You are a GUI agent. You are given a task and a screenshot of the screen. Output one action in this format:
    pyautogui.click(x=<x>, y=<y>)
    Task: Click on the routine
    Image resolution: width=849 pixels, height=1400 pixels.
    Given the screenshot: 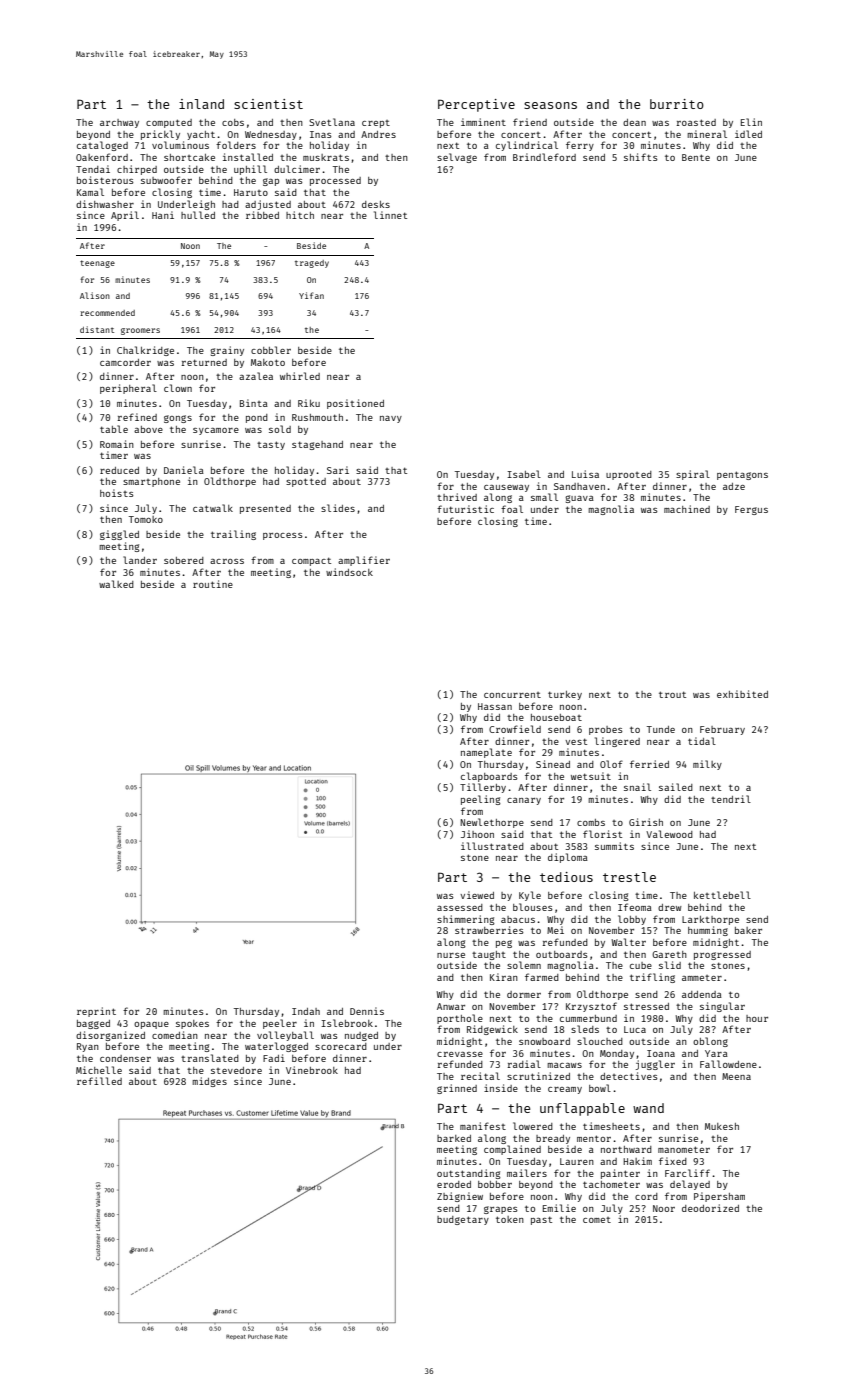 What is the action you would take?
    pyautogui.click(x=213, y=584)
